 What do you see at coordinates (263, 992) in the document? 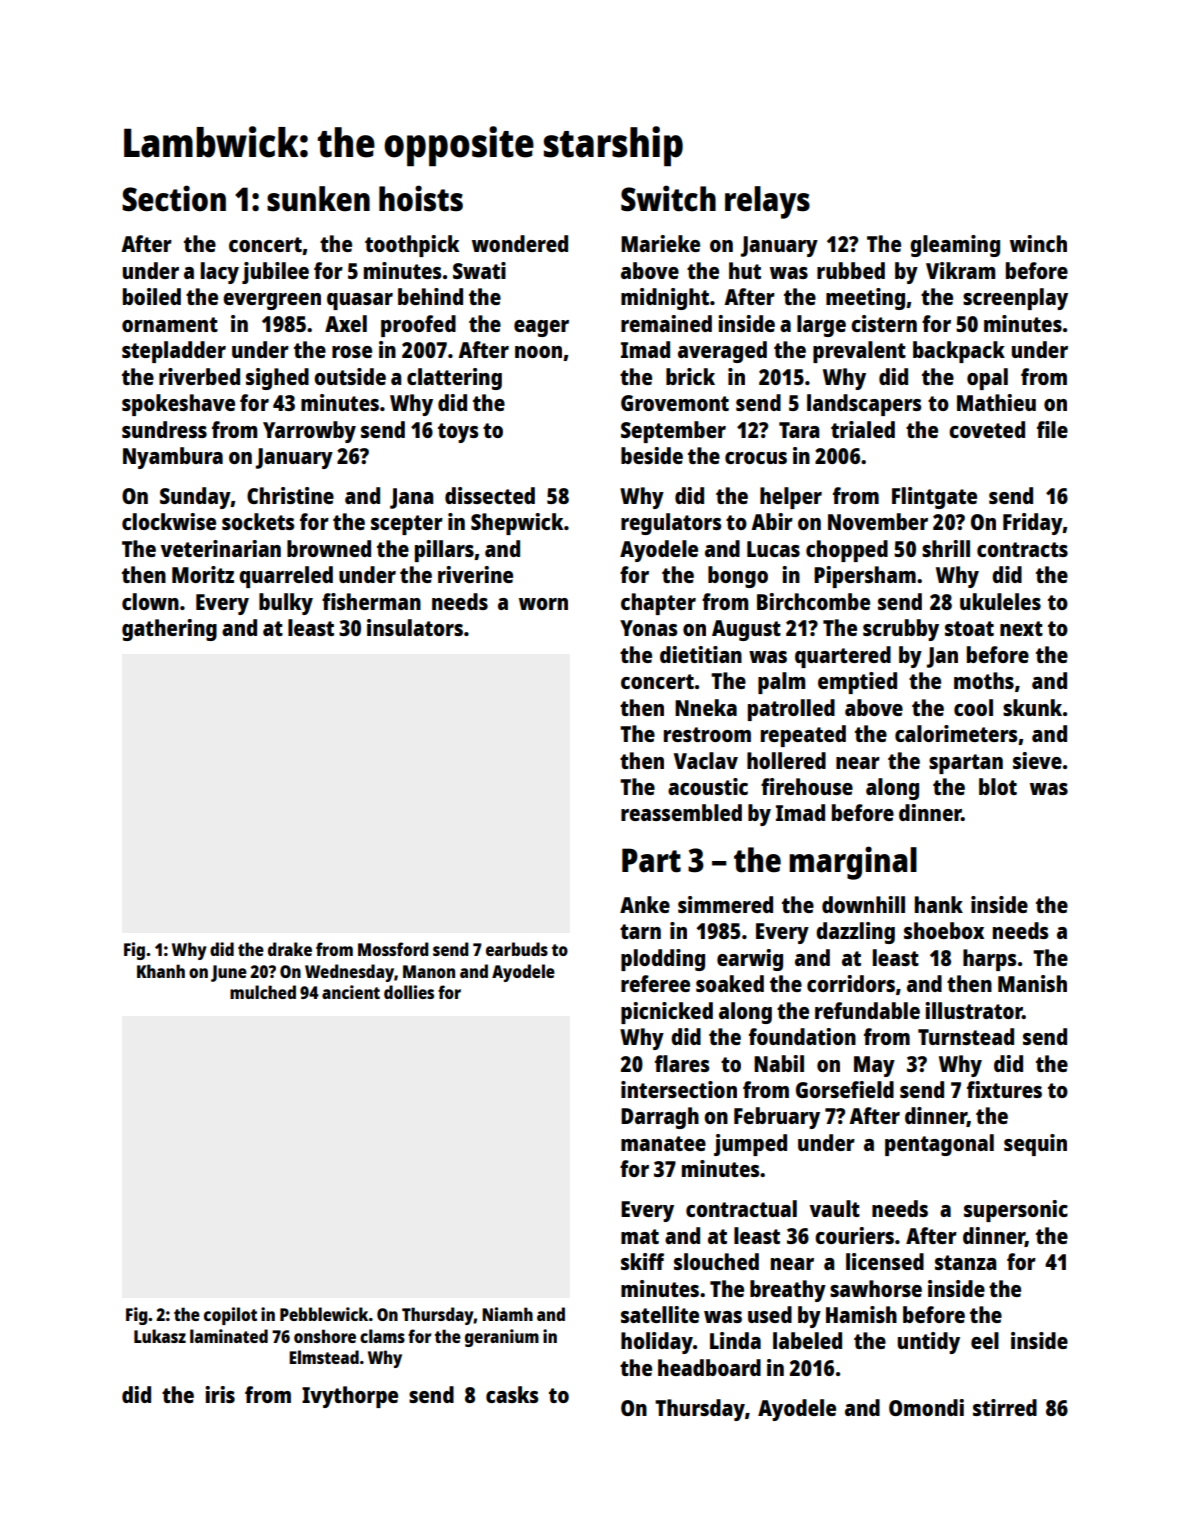
I see `mulched` at bounding box center [263, 992].
